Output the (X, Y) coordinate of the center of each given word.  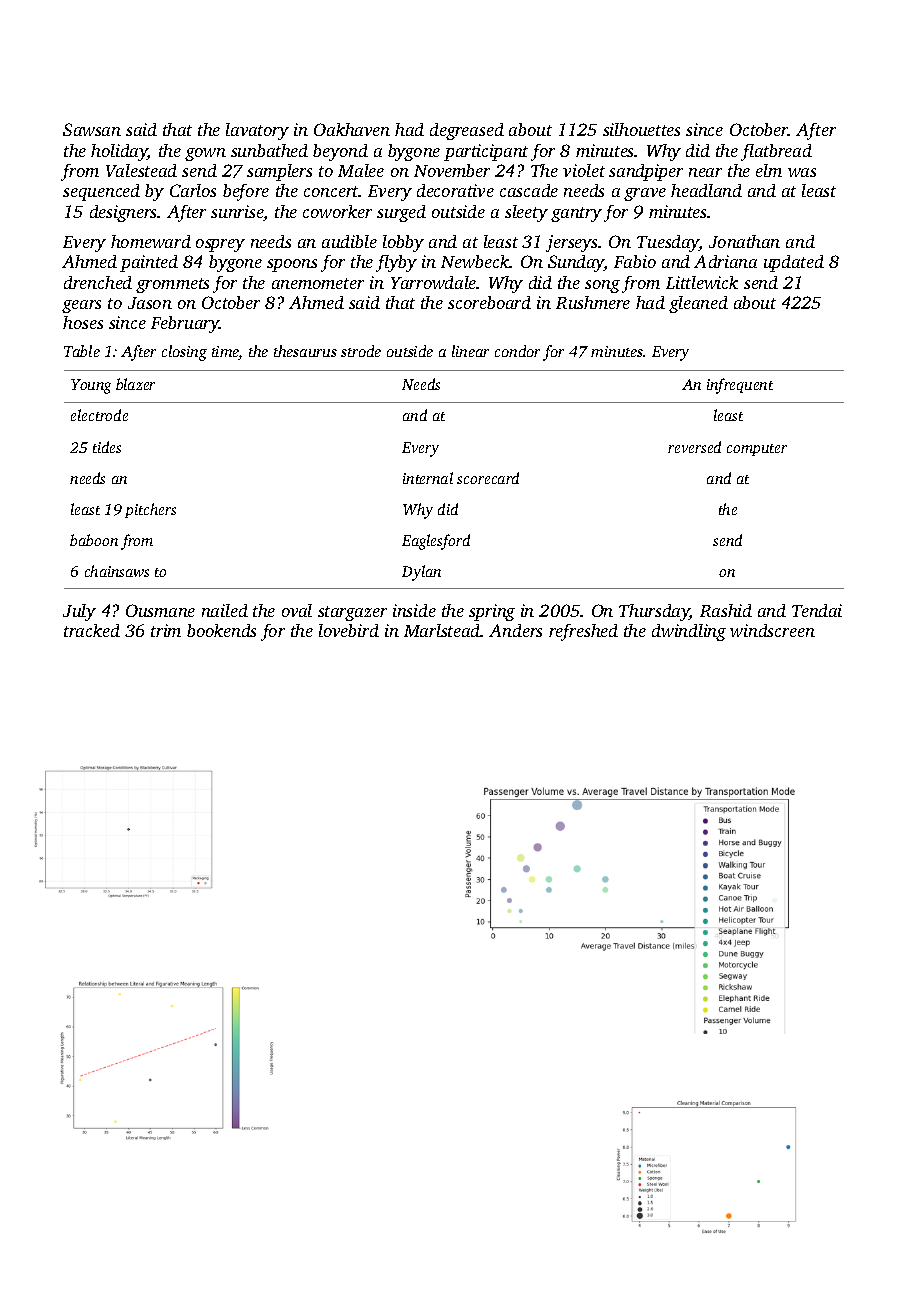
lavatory (257, 131)
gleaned (698, 304)
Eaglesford (436, 542)
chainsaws (117, 571)
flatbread (776, 152)
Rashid (726, 610)
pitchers (150, 510)
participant (486, 152)
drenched (98, 282)
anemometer (318, 283)
